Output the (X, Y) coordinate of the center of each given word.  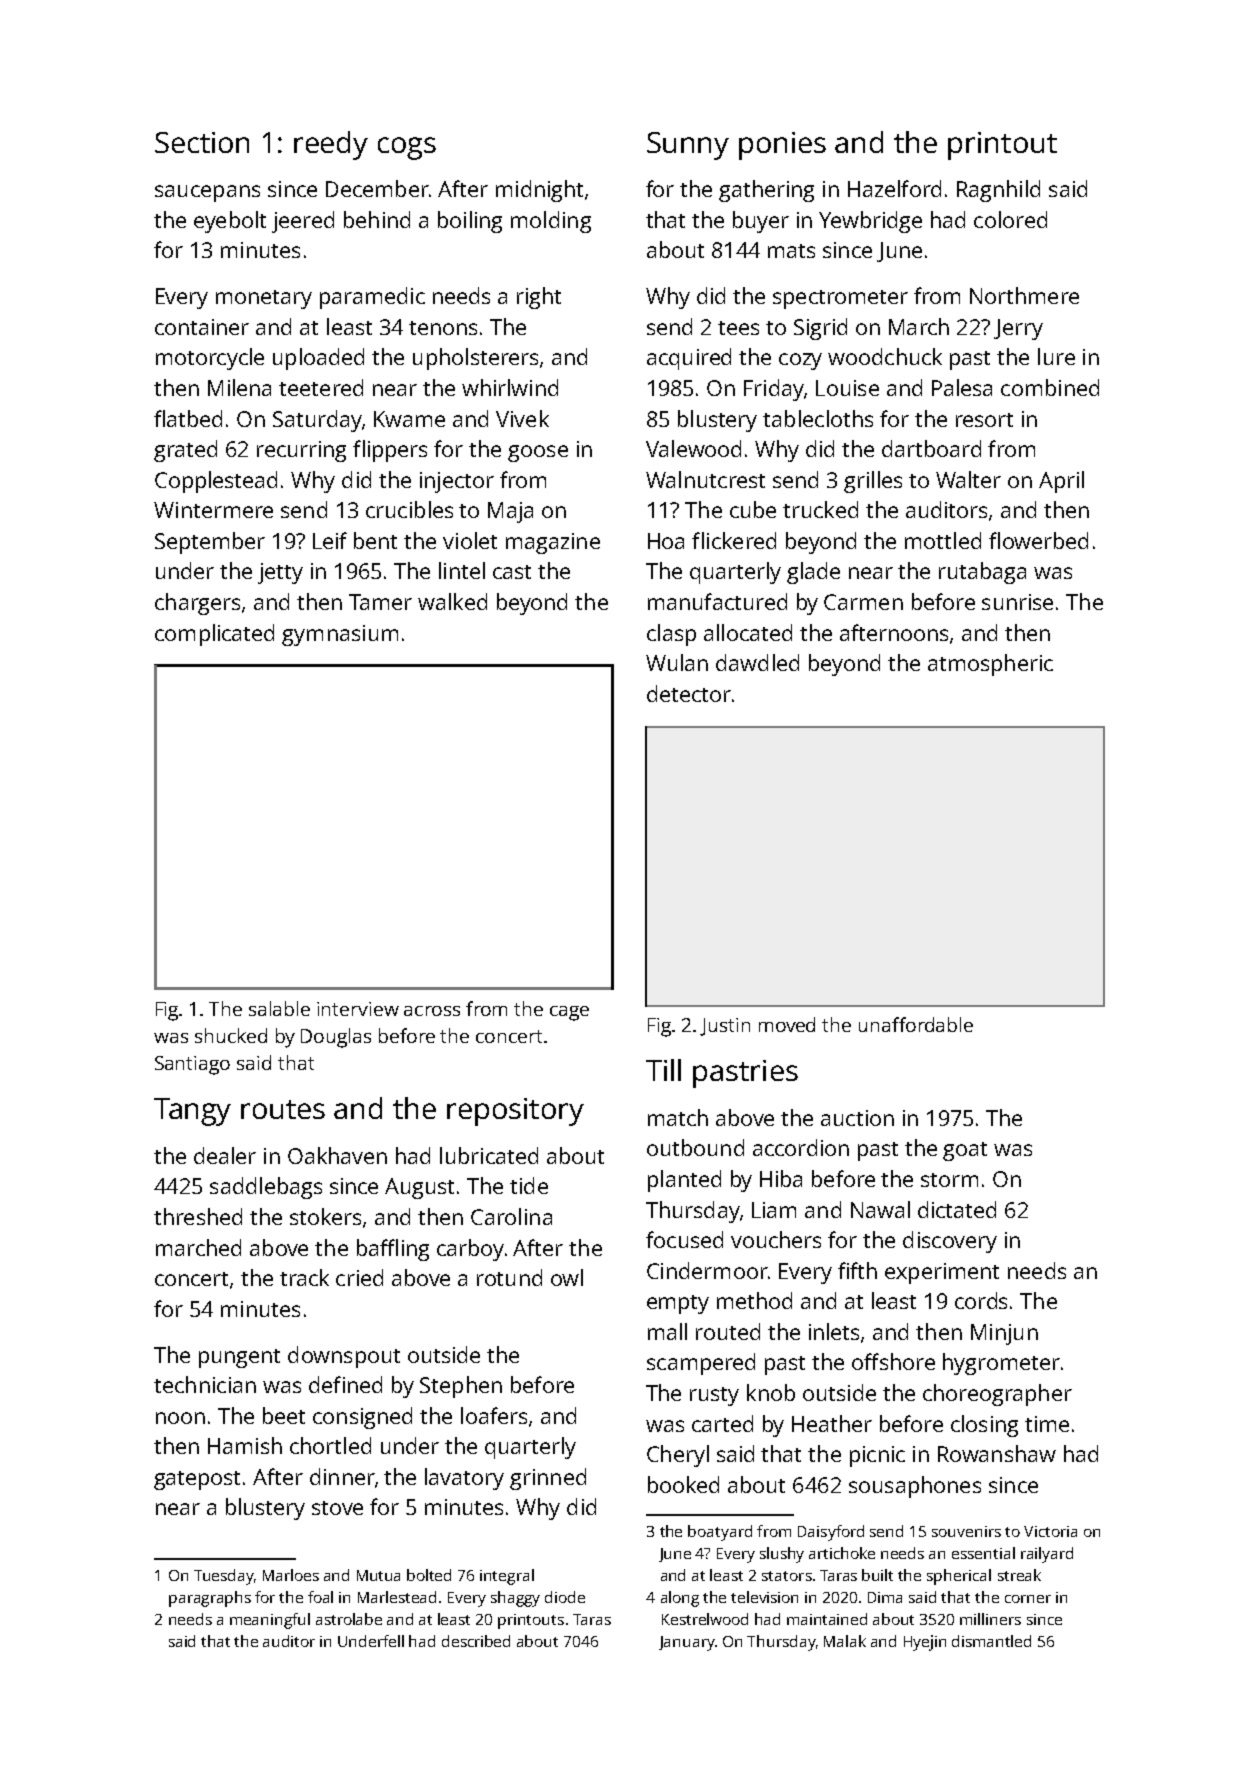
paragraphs (210, 1599)
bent (375, 540)
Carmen (863, 602)
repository (515, 1112)
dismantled (991, 1641)
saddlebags (266, 1188)
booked (683, 1484)
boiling (470, 222)
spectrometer (840, 299)
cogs (407, 148)
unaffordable (916, 1024)
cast (512, 572)
